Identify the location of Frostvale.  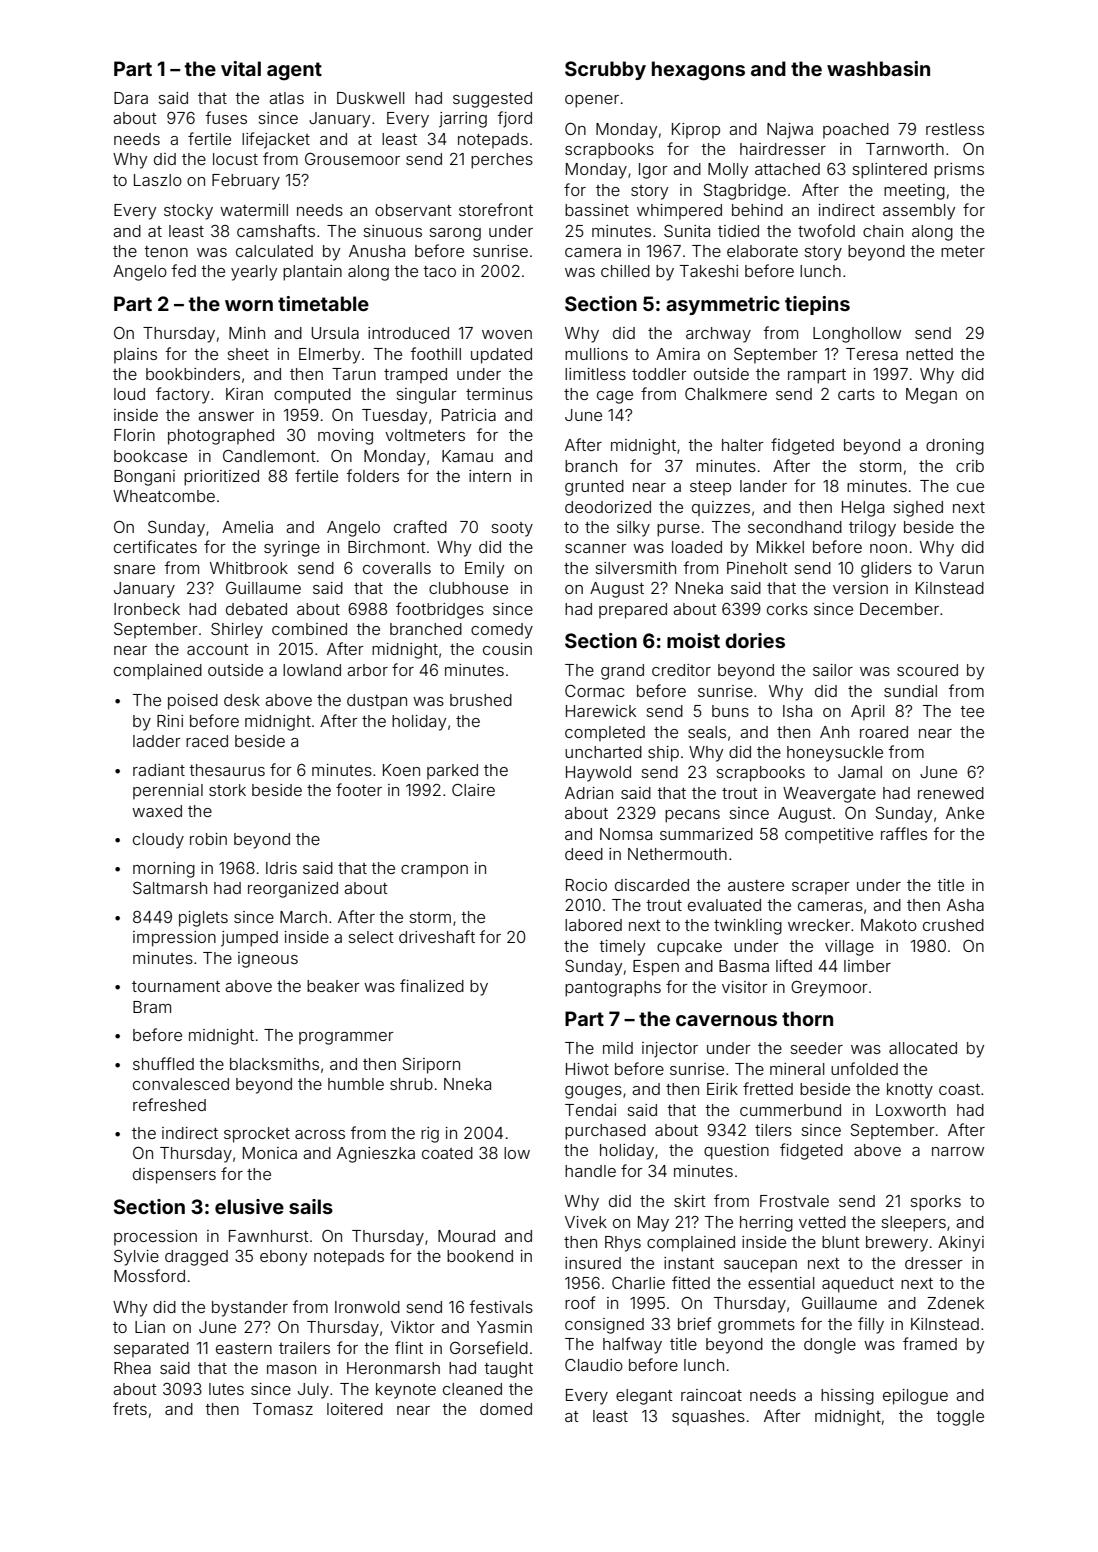
(794, 1201).
